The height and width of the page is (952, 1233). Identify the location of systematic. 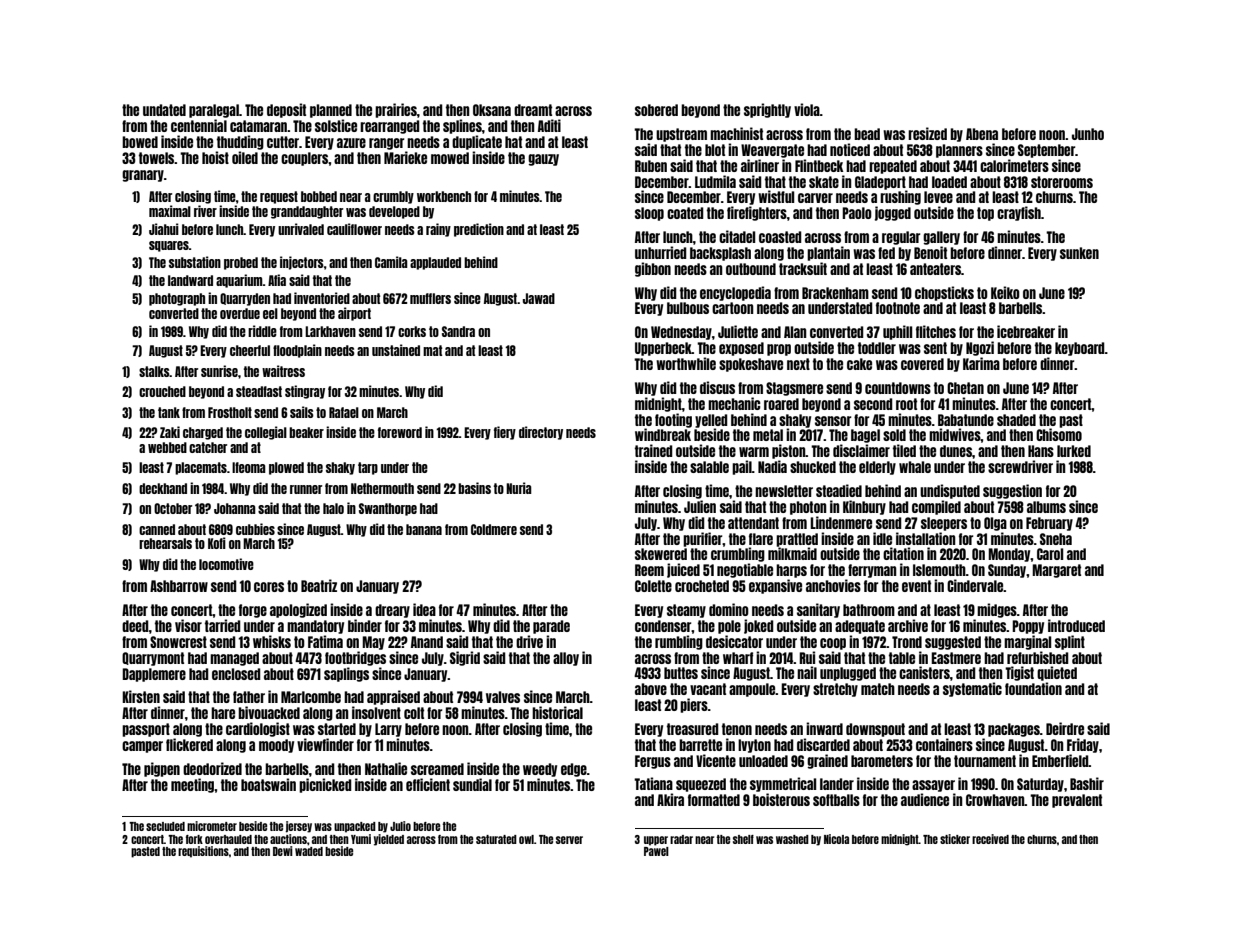
(972, 689).
